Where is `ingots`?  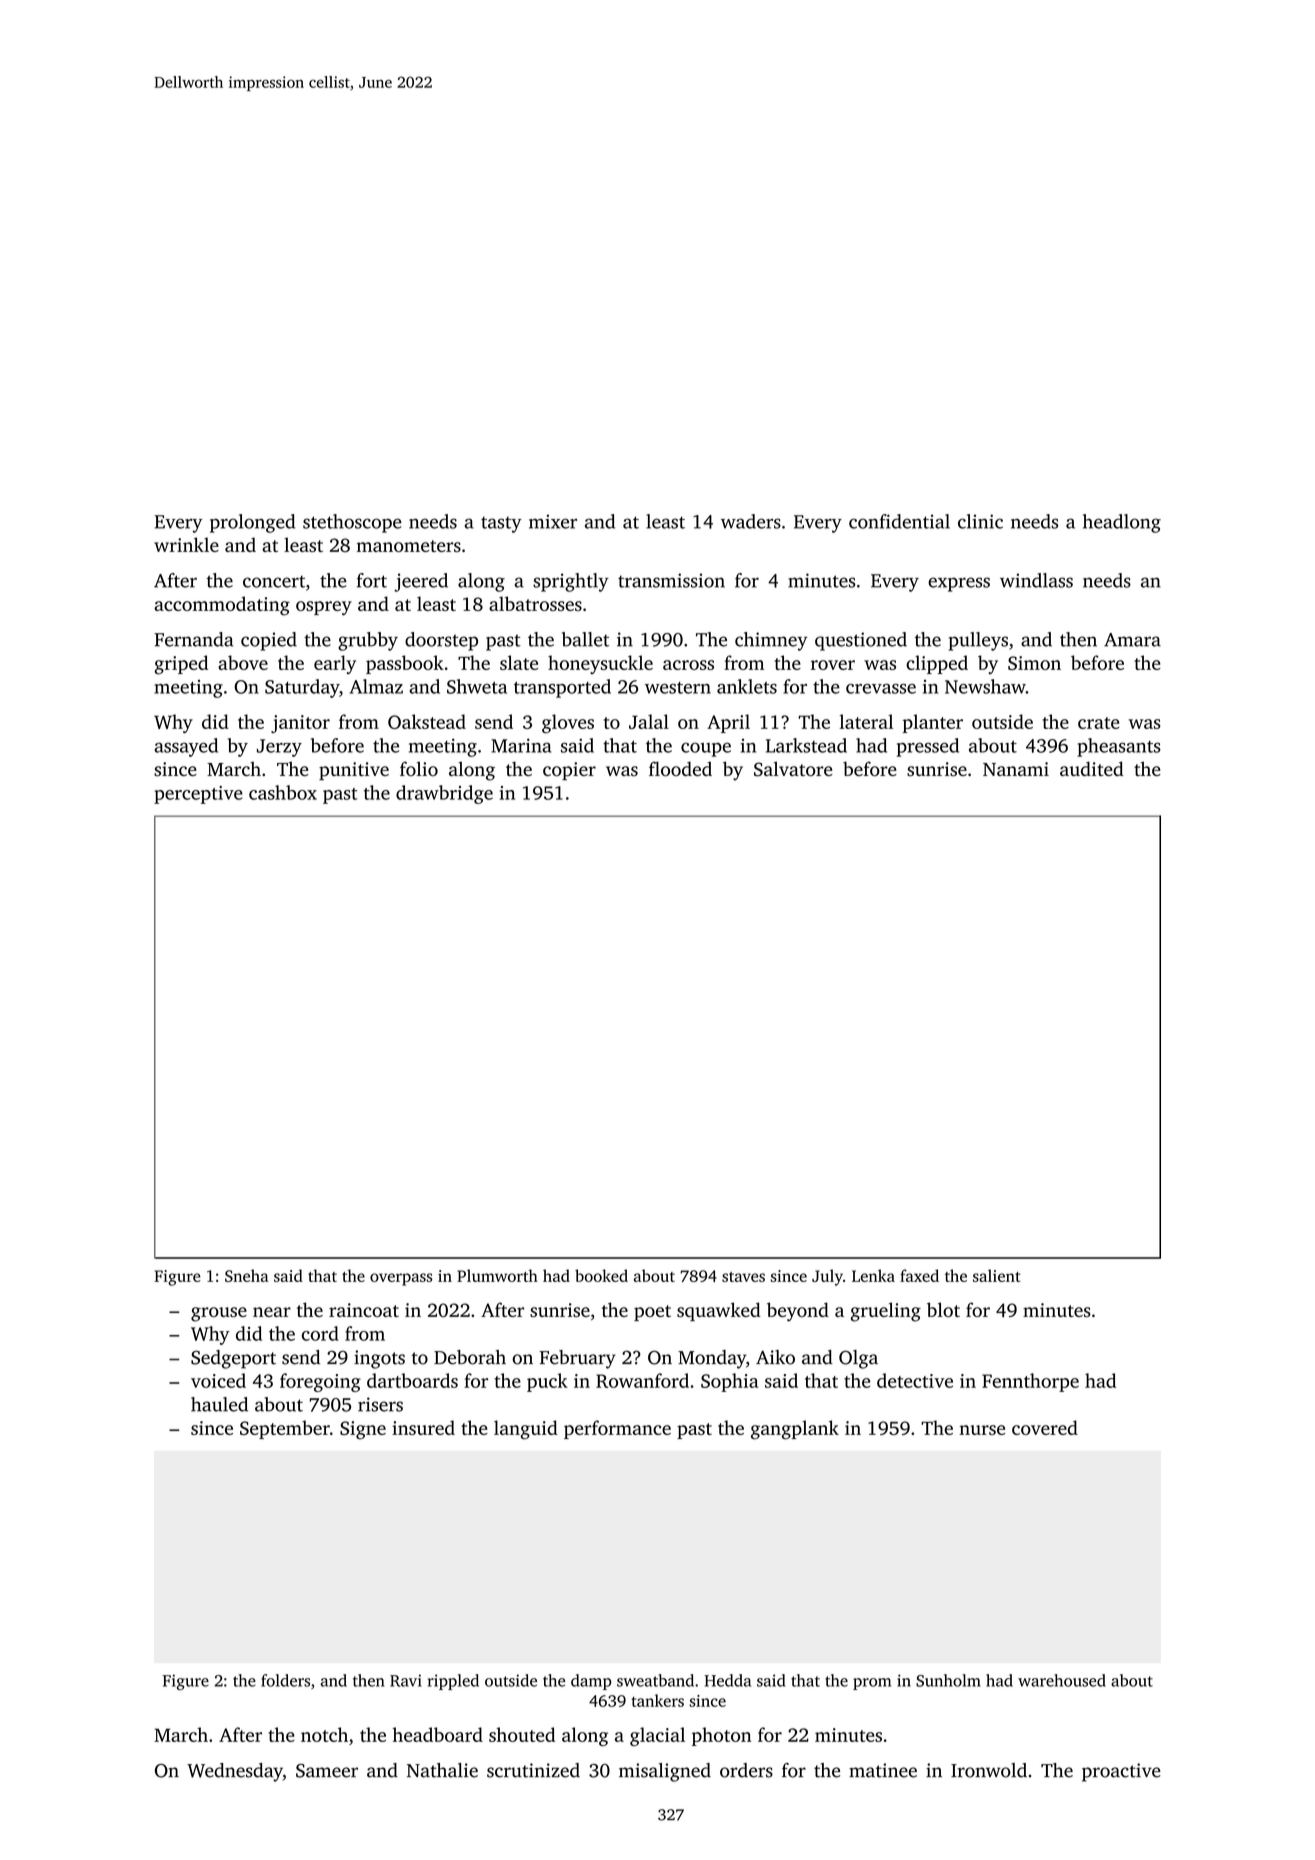
ingots is located at coordinates (379, 1359).
